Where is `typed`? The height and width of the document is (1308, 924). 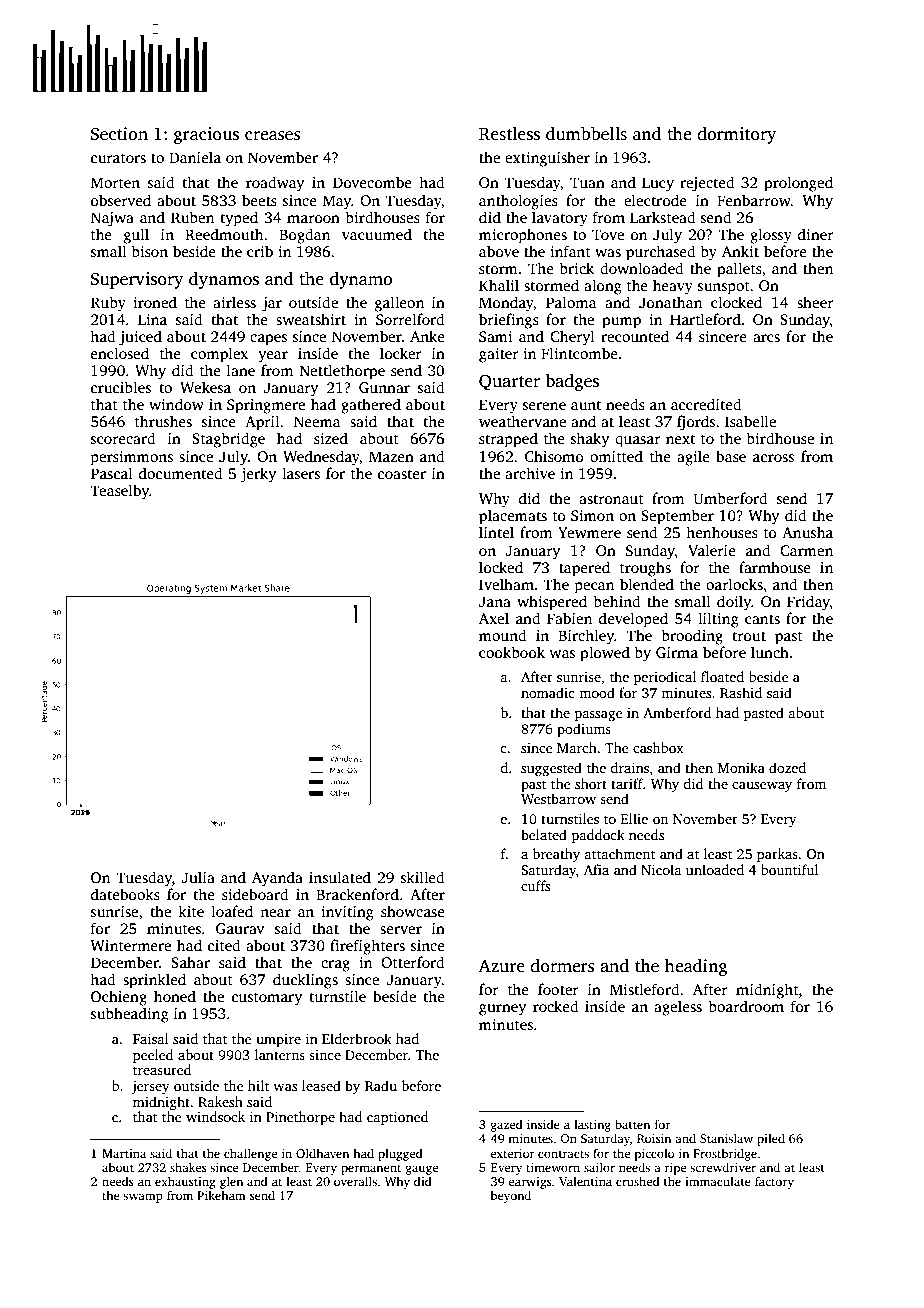 typed is located at coordinates (239, 219).
